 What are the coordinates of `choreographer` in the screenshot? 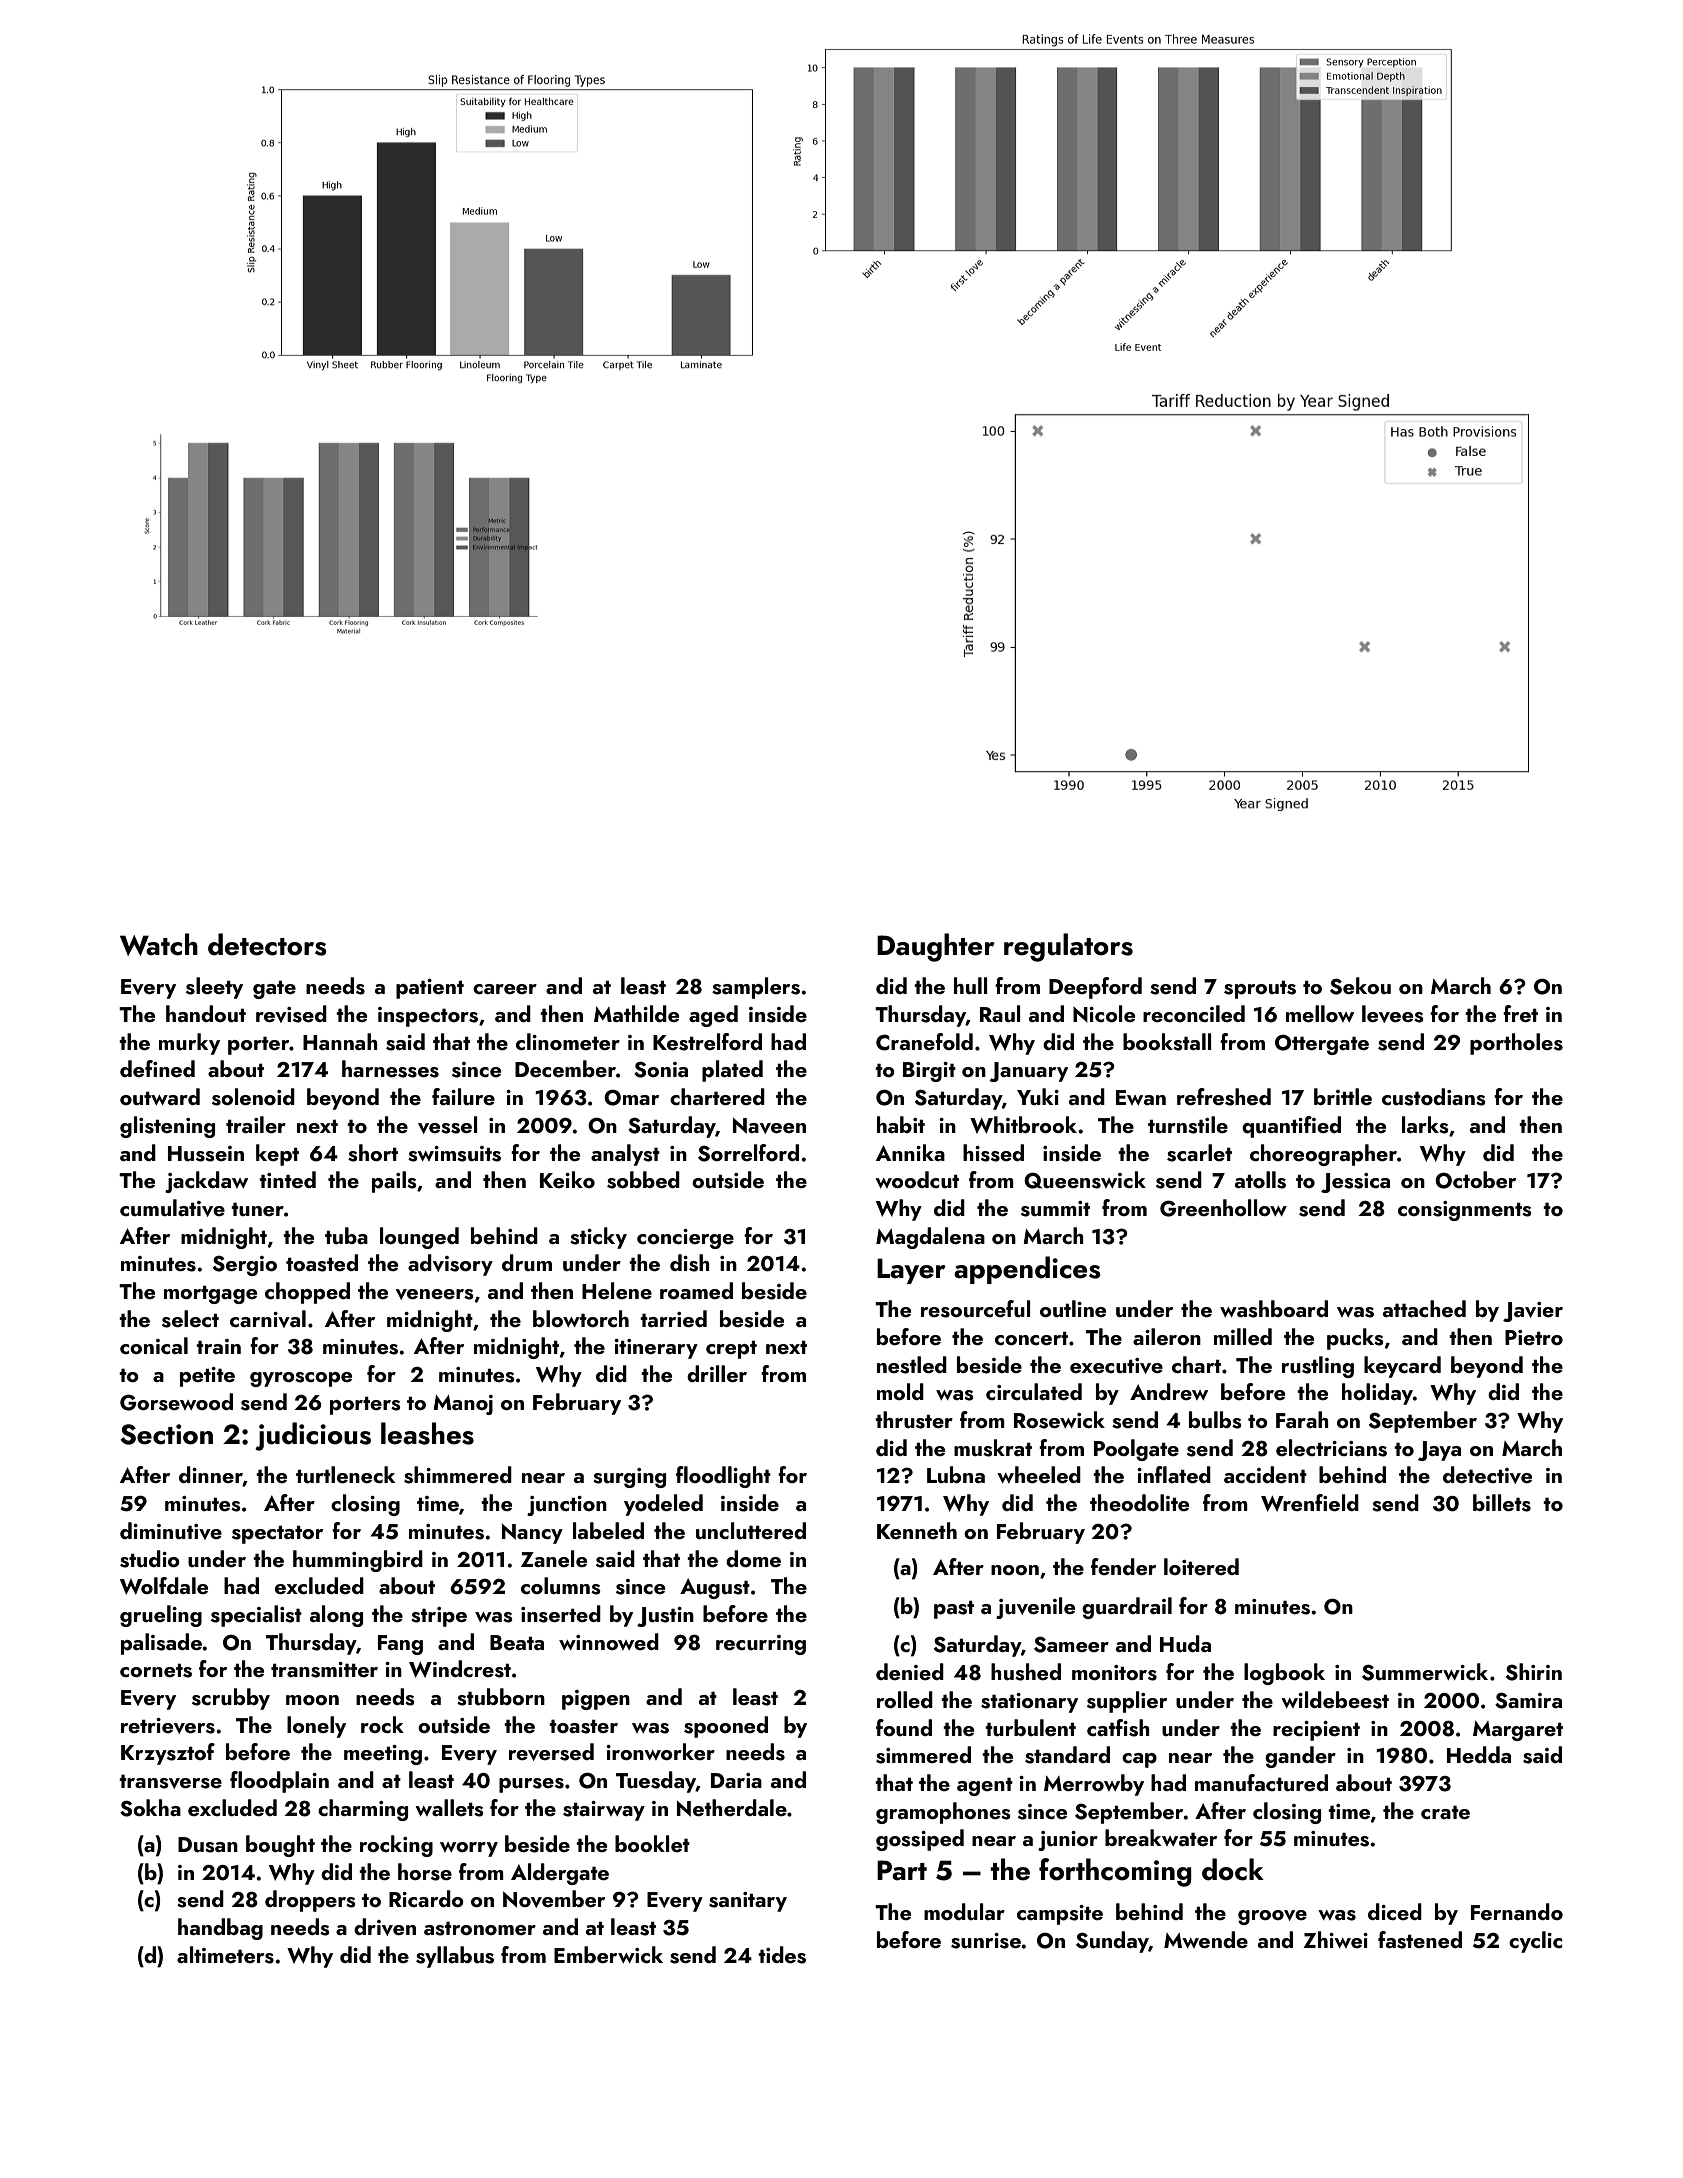 It's located at (1323, 1155).
